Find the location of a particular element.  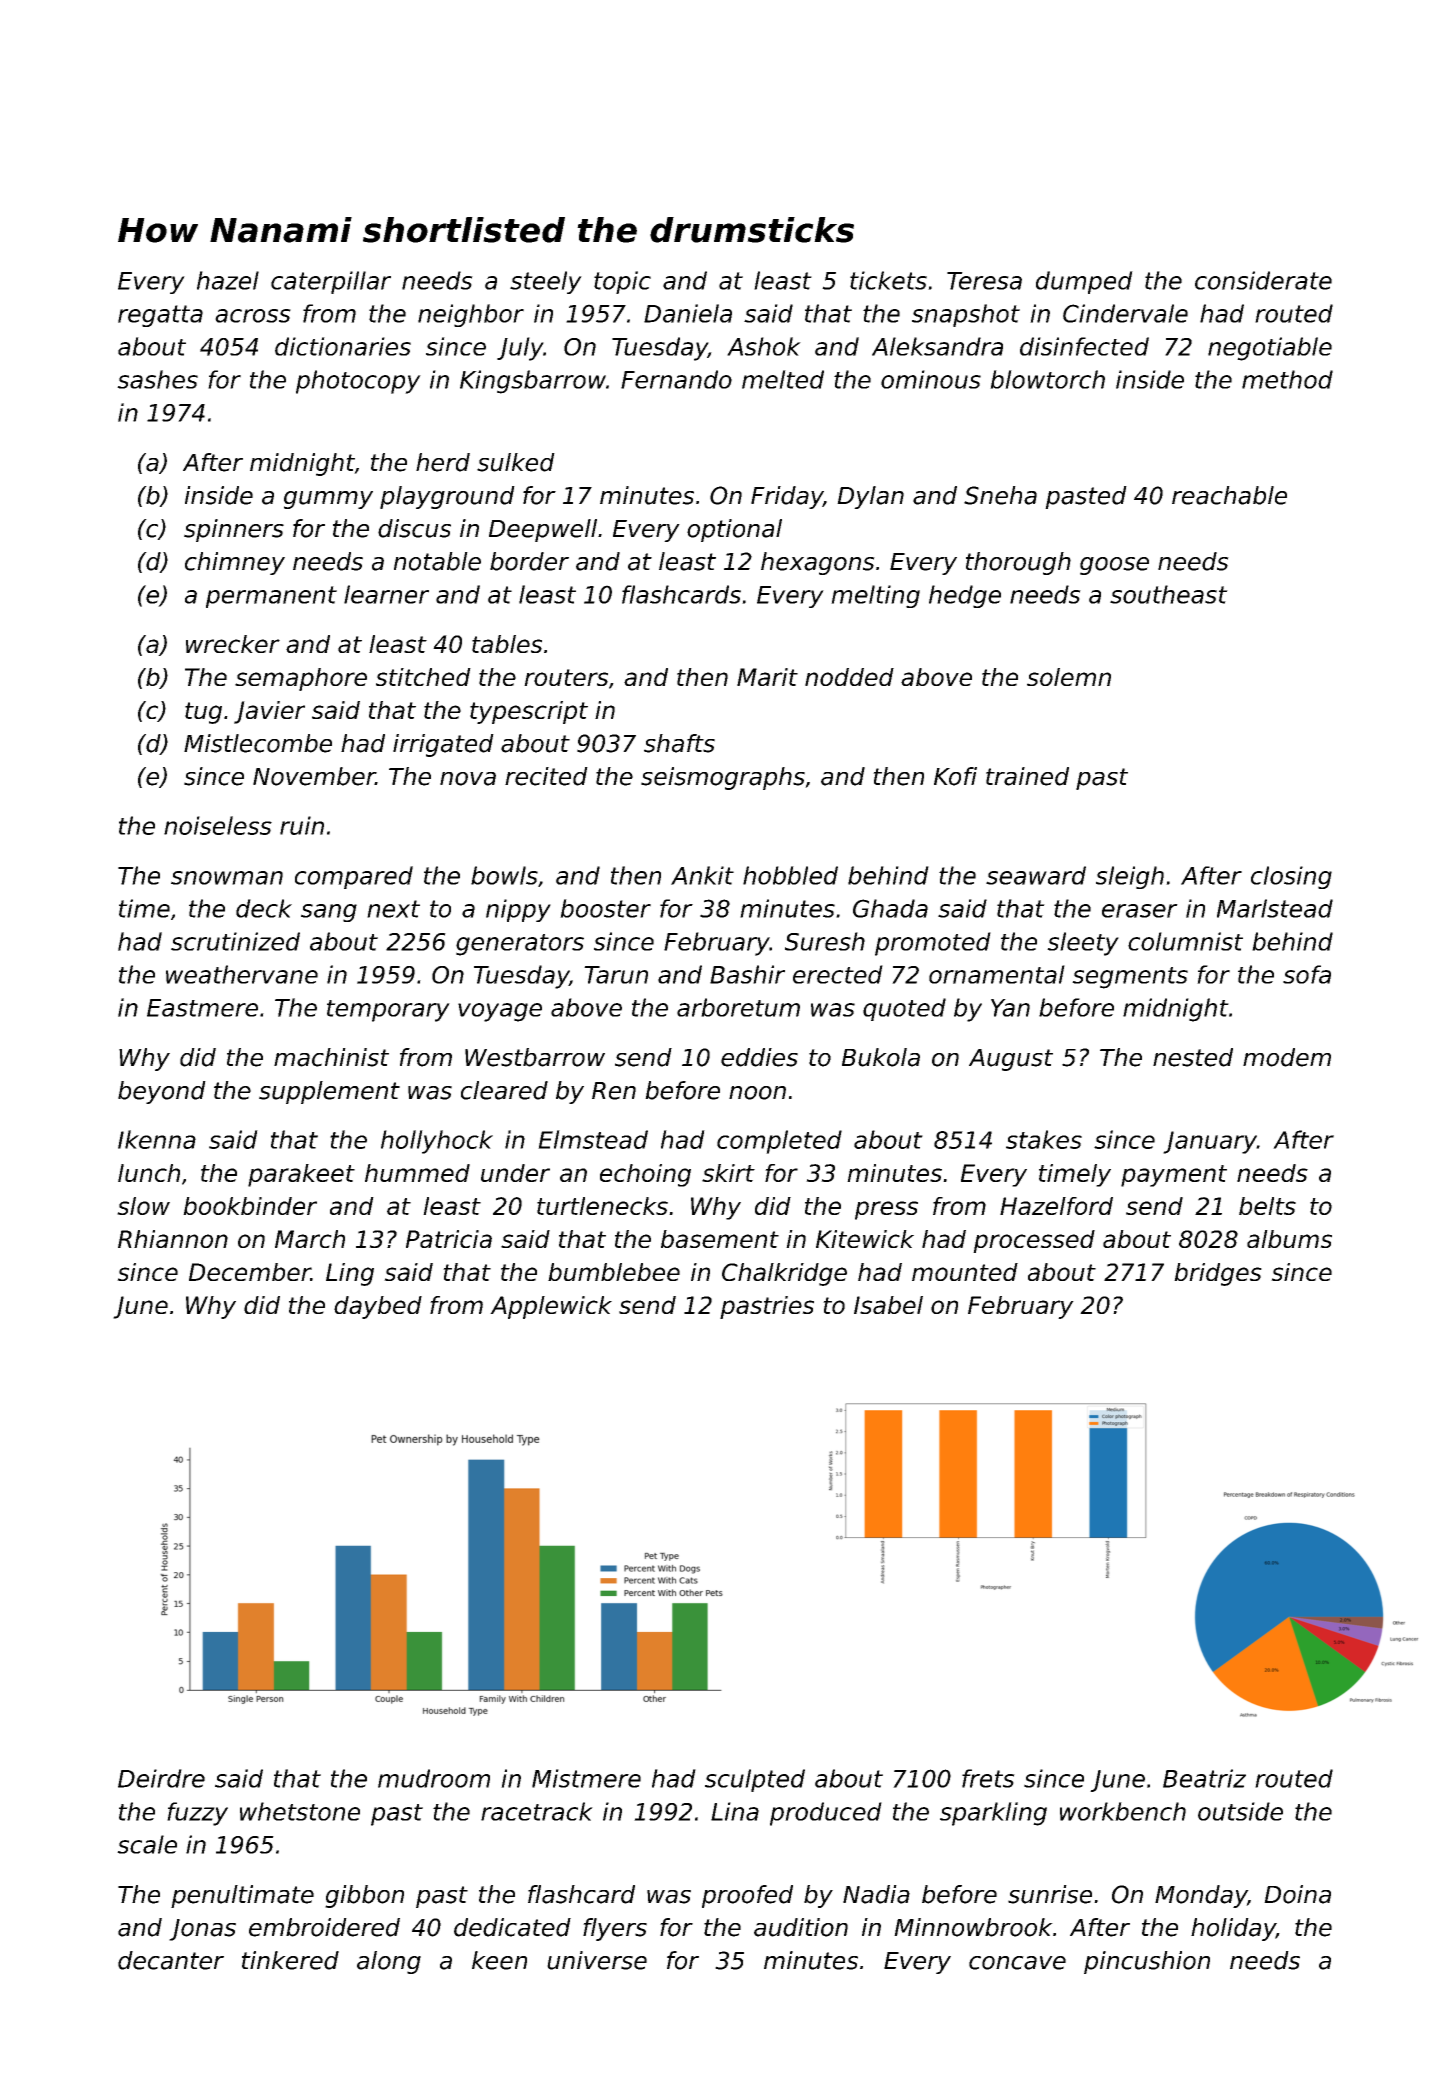

decanter is located at coordinates (171, 1960).
